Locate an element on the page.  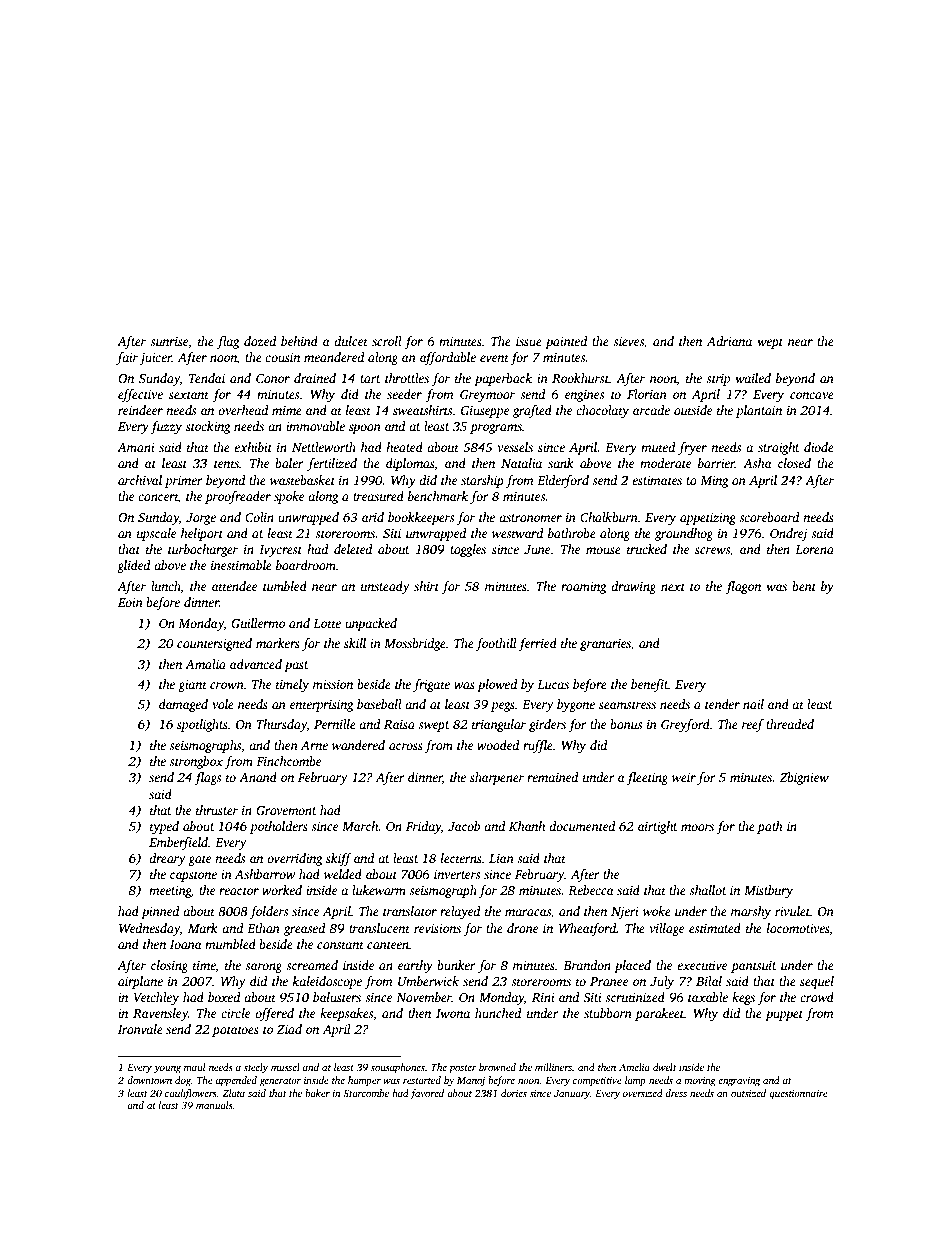
Lian is located at coordinates (501, 858).
